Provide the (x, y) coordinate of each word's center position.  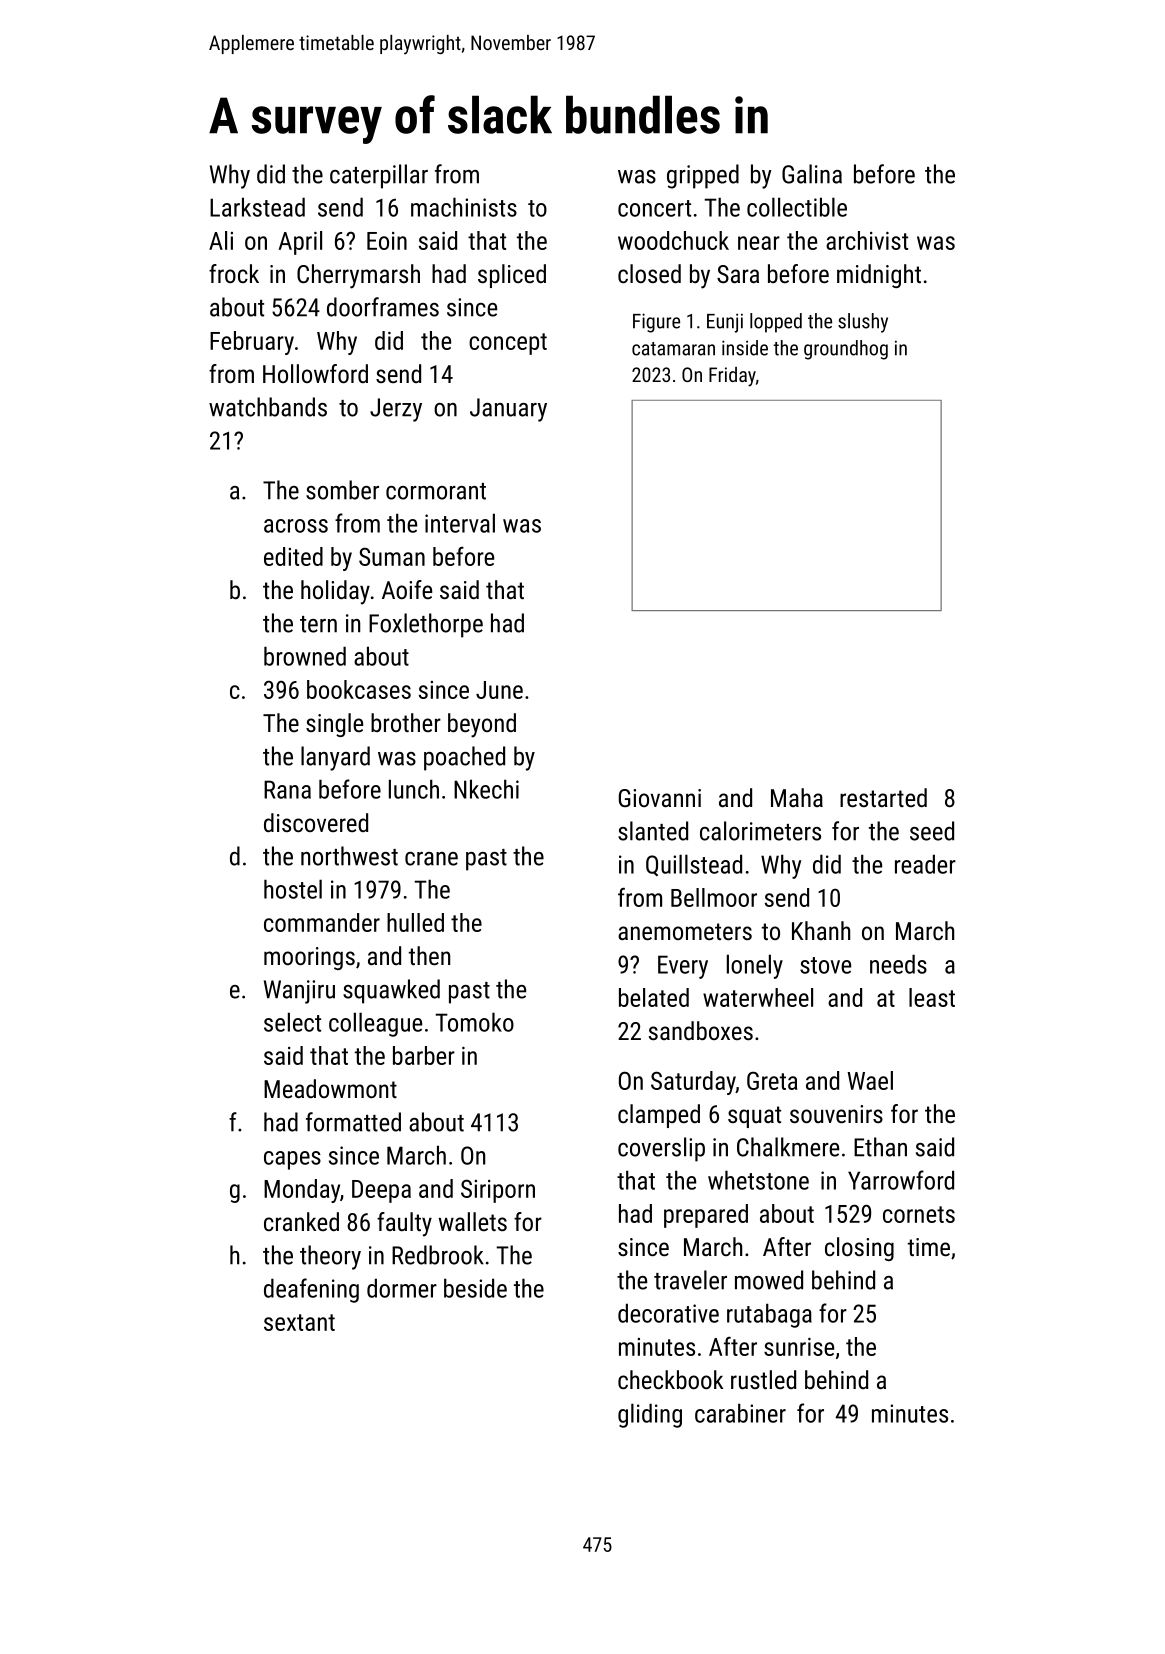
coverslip (661, 1149)
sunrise (799, 1347)
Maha (797, 797)
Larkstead (257, 207)
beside (475, 1288)
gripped (703, 176)
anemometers (685, 931)
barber (424, 1055)
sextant (299, 1322)
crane (431, 859)
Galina (812, 174)
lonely (755, 966)
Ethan (880, 1147)
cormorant (436, 491)
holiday (335, 592)
